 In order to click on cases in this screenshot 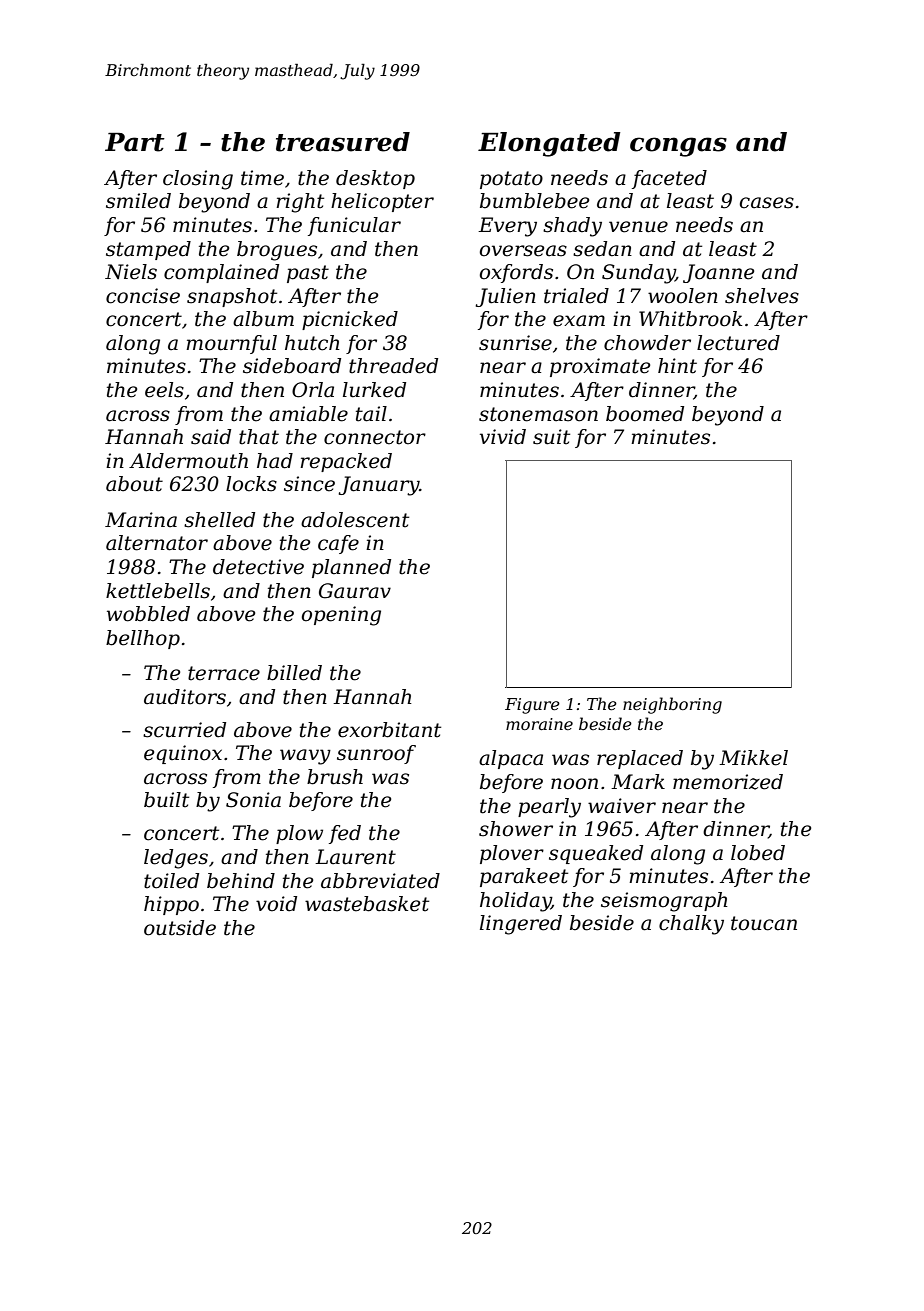, I will do `click(767, 203)`.
